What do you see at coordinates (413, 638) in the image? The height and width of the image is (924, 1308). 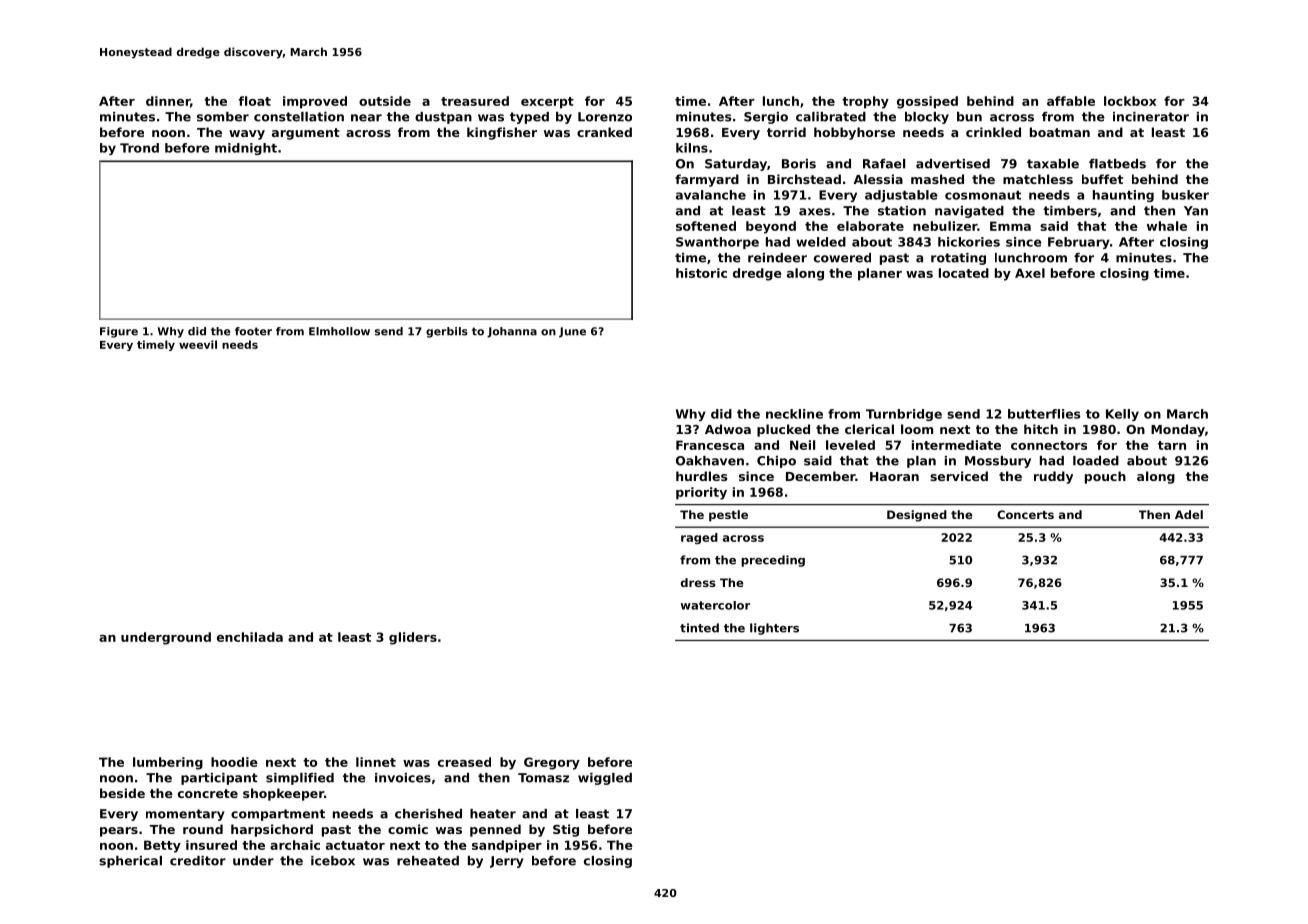 I see `gliders` at bounding box center [413, 638].
